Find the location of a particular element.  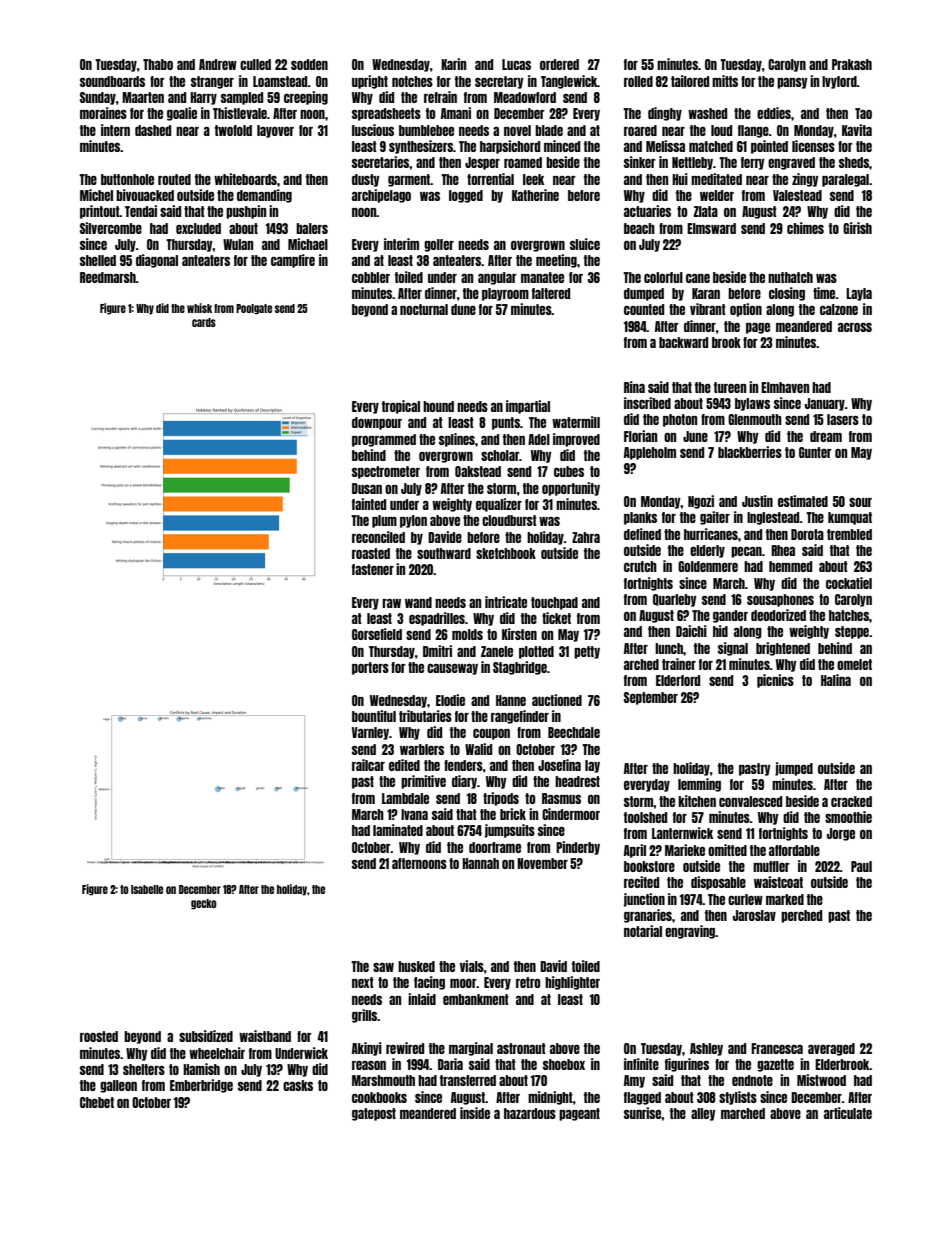

Dmitri is located at coordinates (437, 651).
